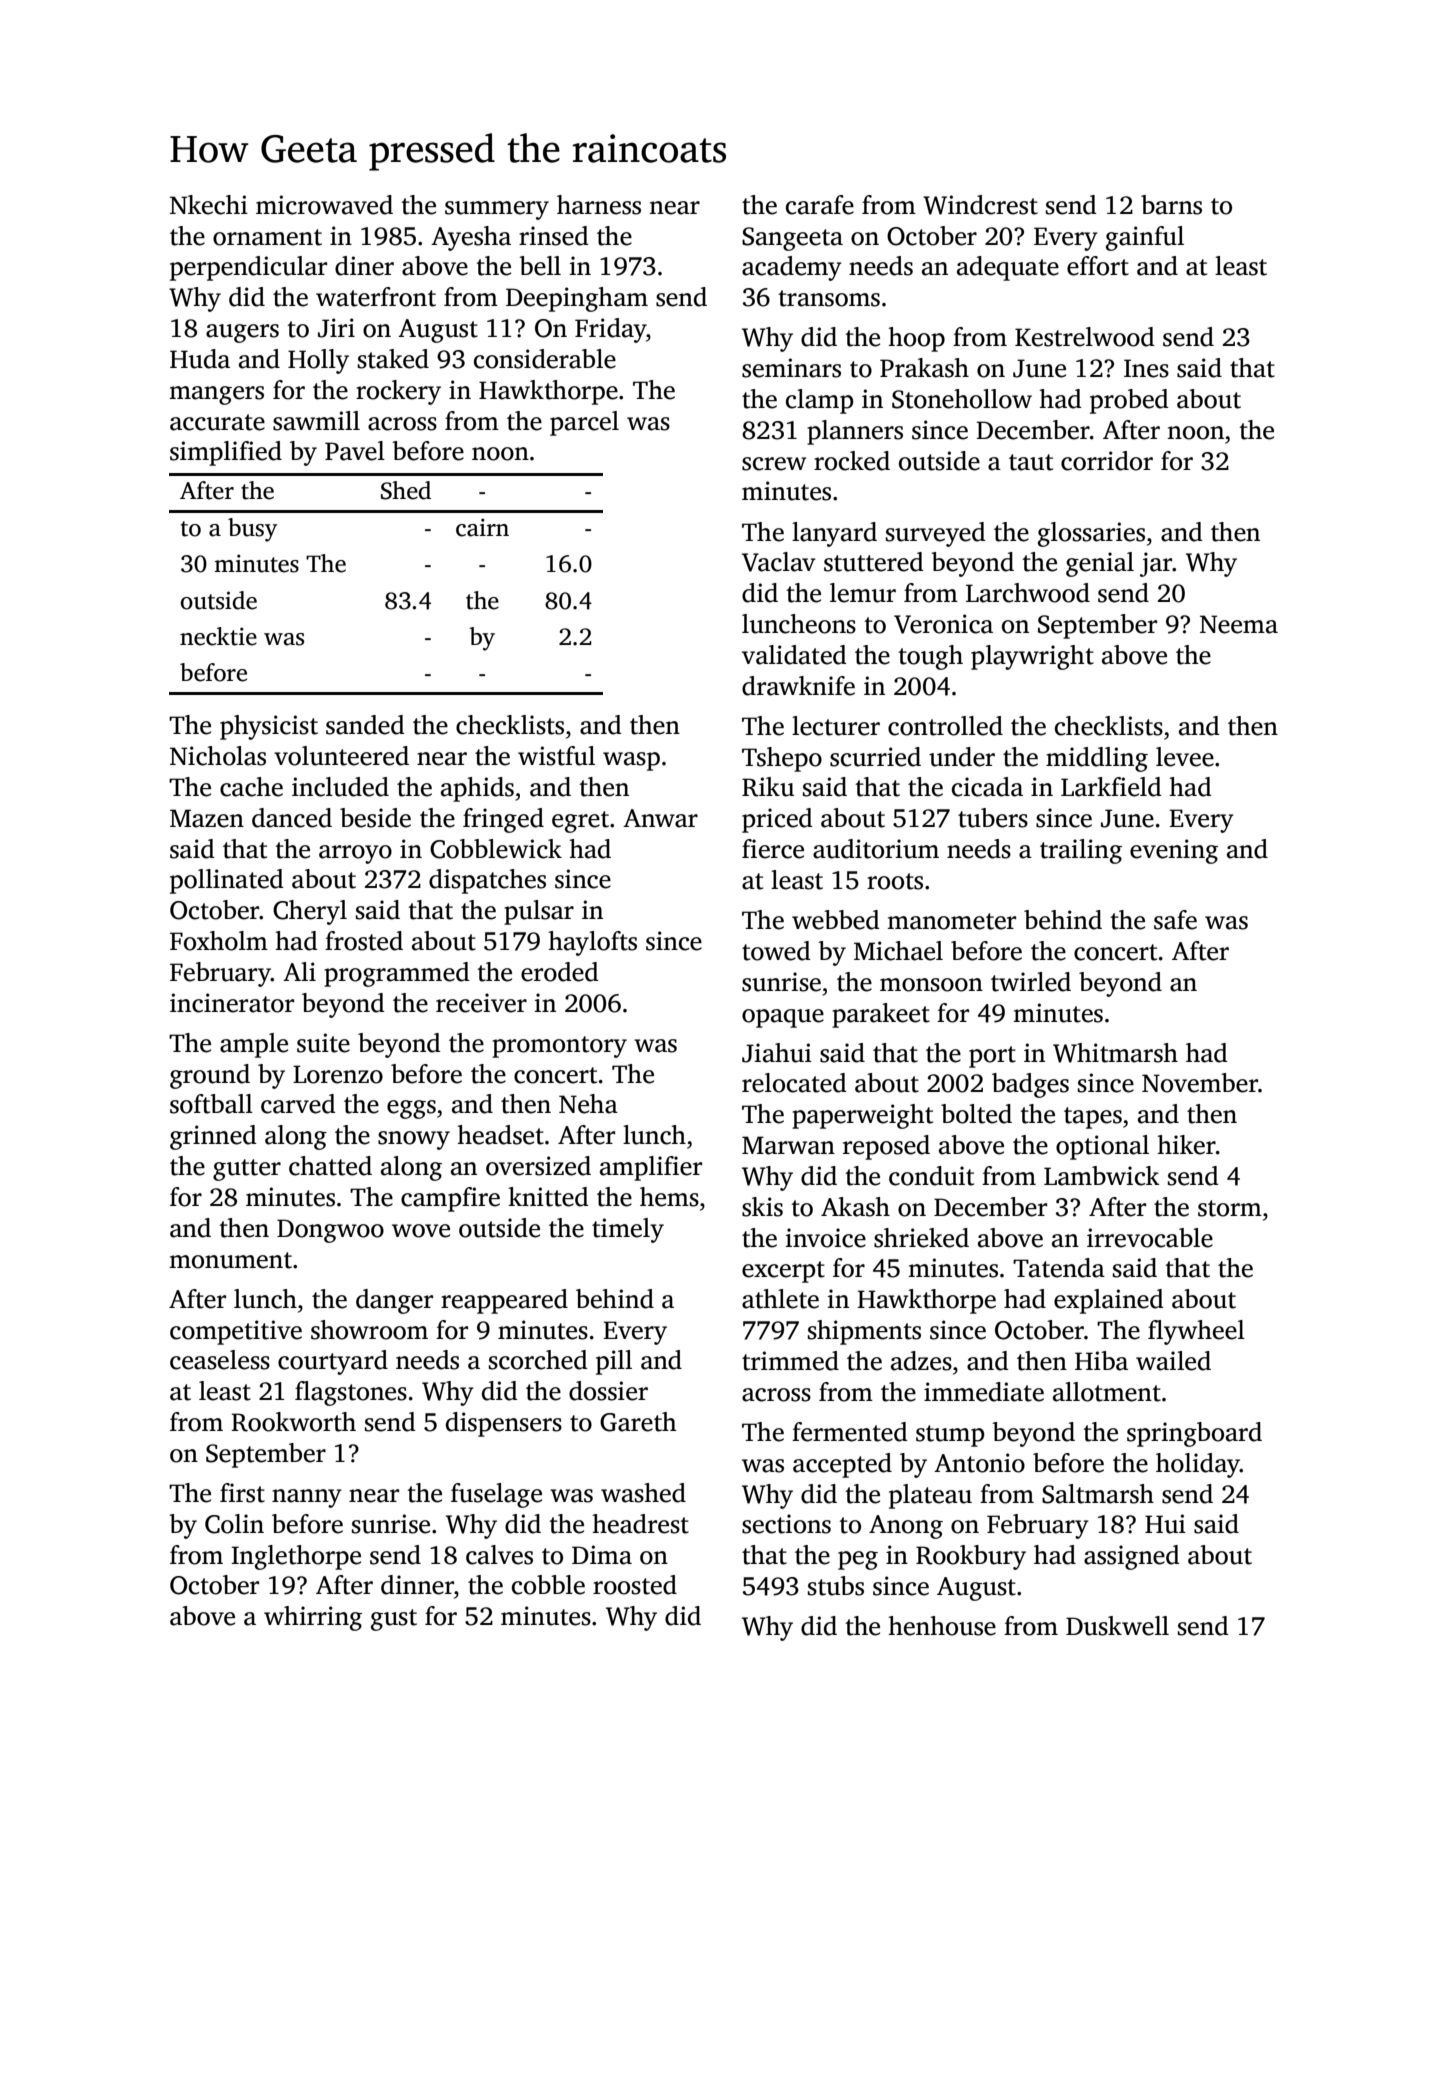 The image size is (1450, 2100). What do you see at coordinates (209, 205) in the screenshot?
I see `Nkechi` at bounding box center [209, 205].
